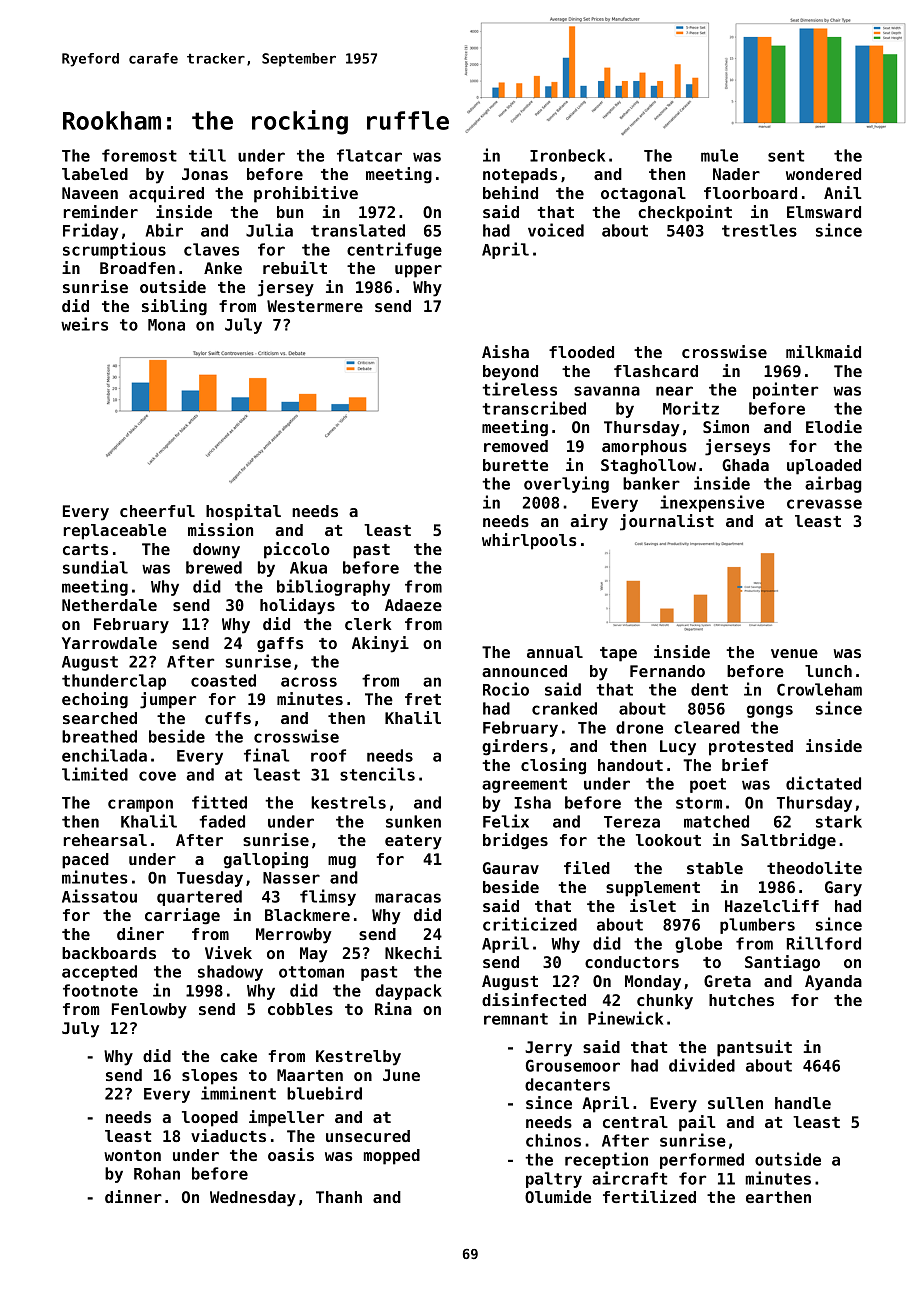  Describe the element at coordinates (712, 503) in the image. I see `inexpensive` at that location.
